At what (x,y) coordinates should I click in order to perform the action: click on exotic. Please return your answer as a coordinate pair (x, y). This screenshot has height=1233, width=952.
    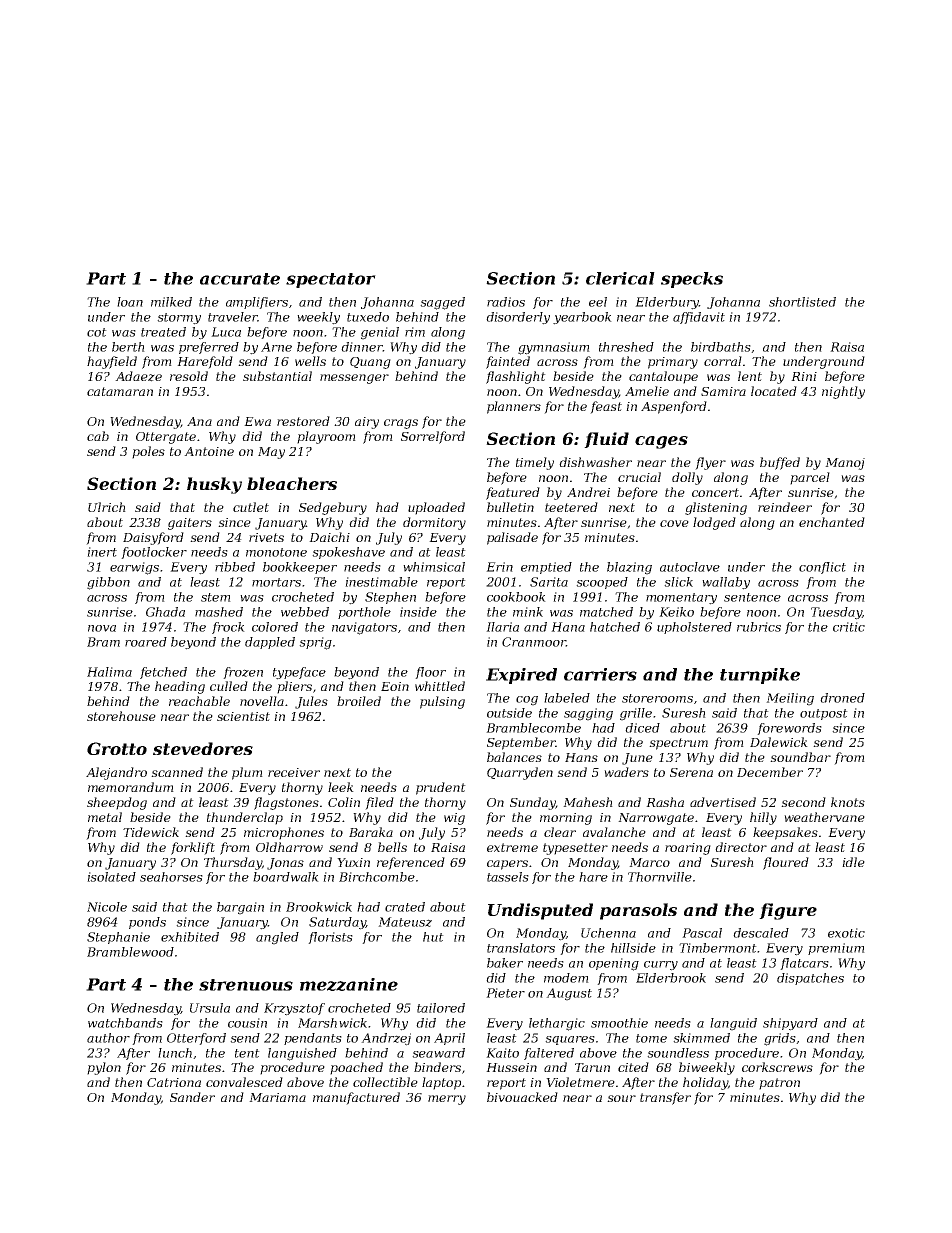
    Looking at the image, I should click on (846, 933).
